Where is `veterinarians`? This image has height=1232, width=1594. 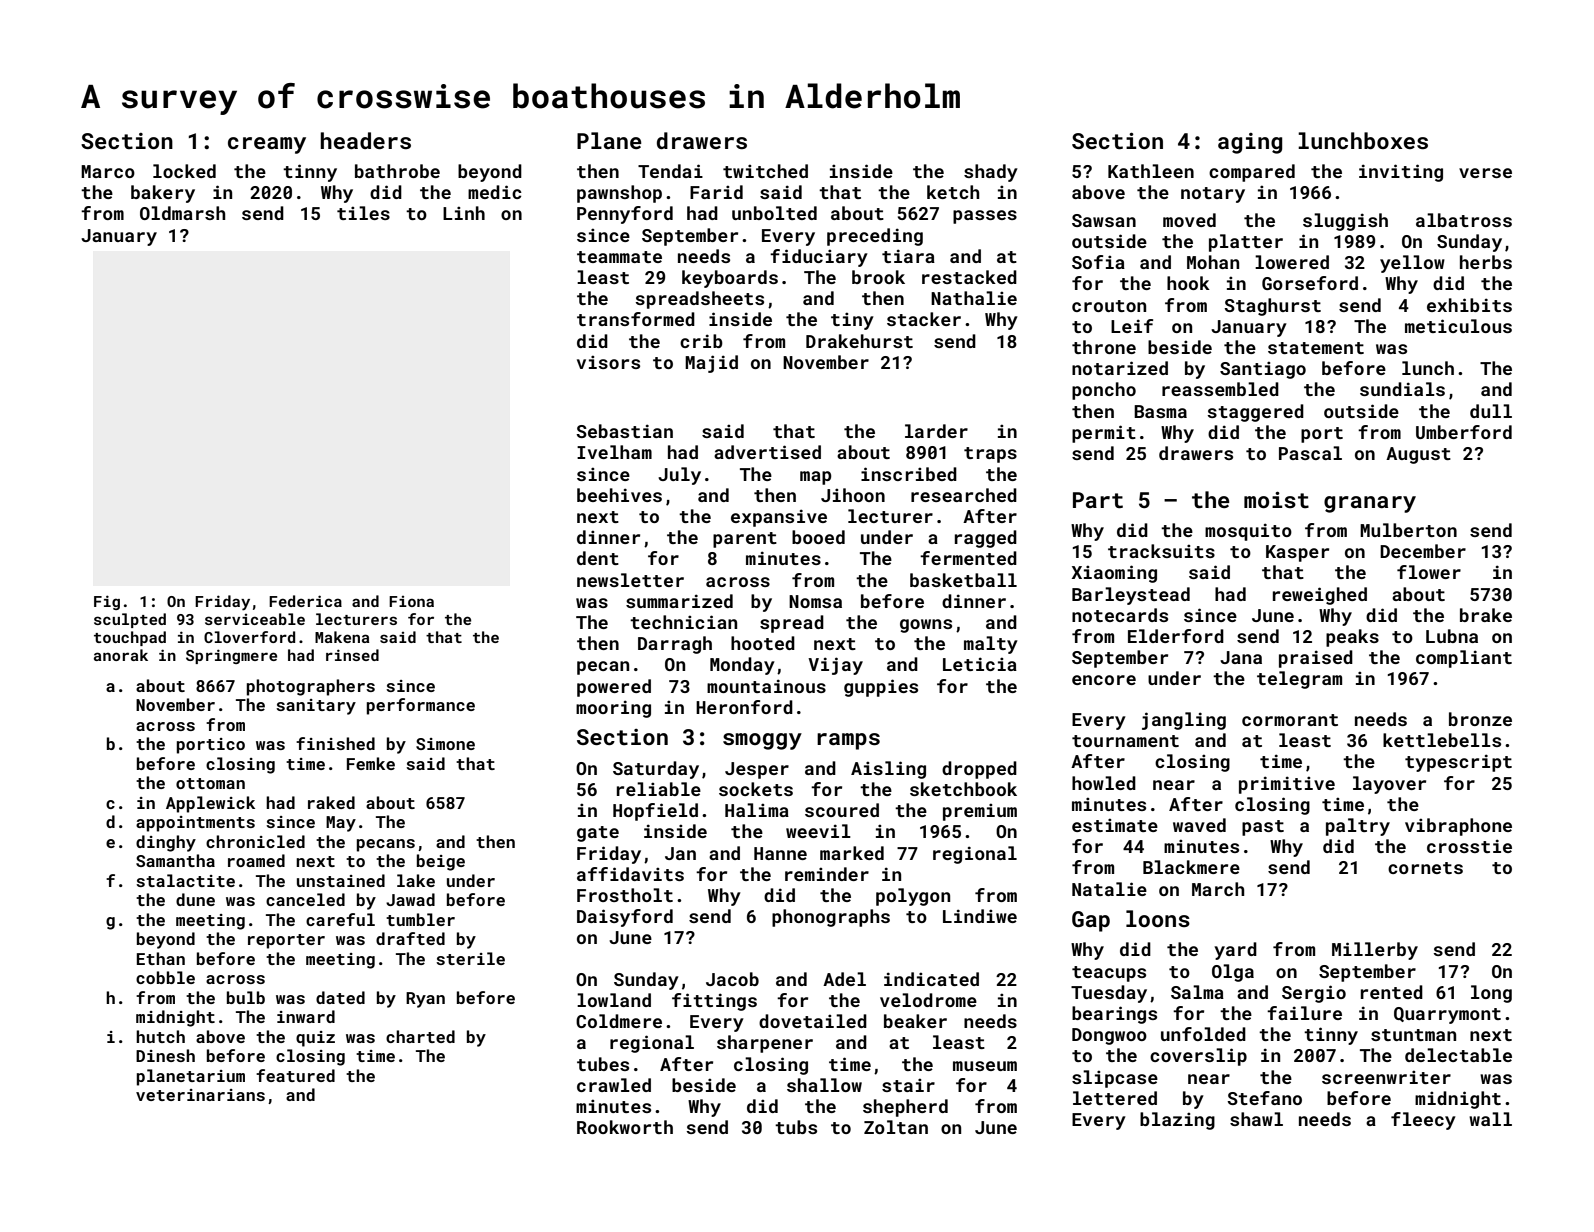
veterinarians is located at coordinates (200, 1095).
